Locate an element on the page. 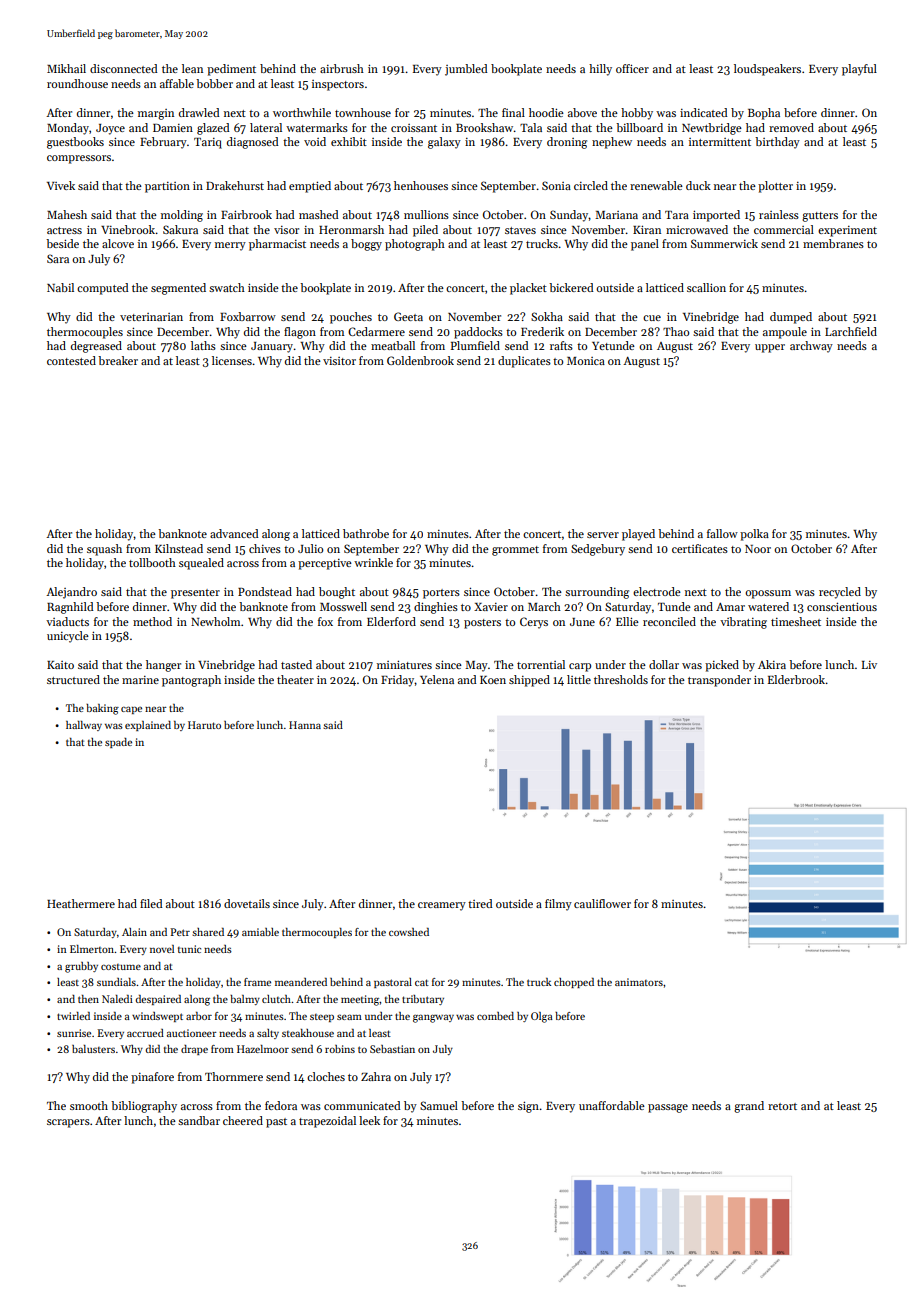 This page has height=1308, width=924. hilly is located at coordinates (600, 70).
